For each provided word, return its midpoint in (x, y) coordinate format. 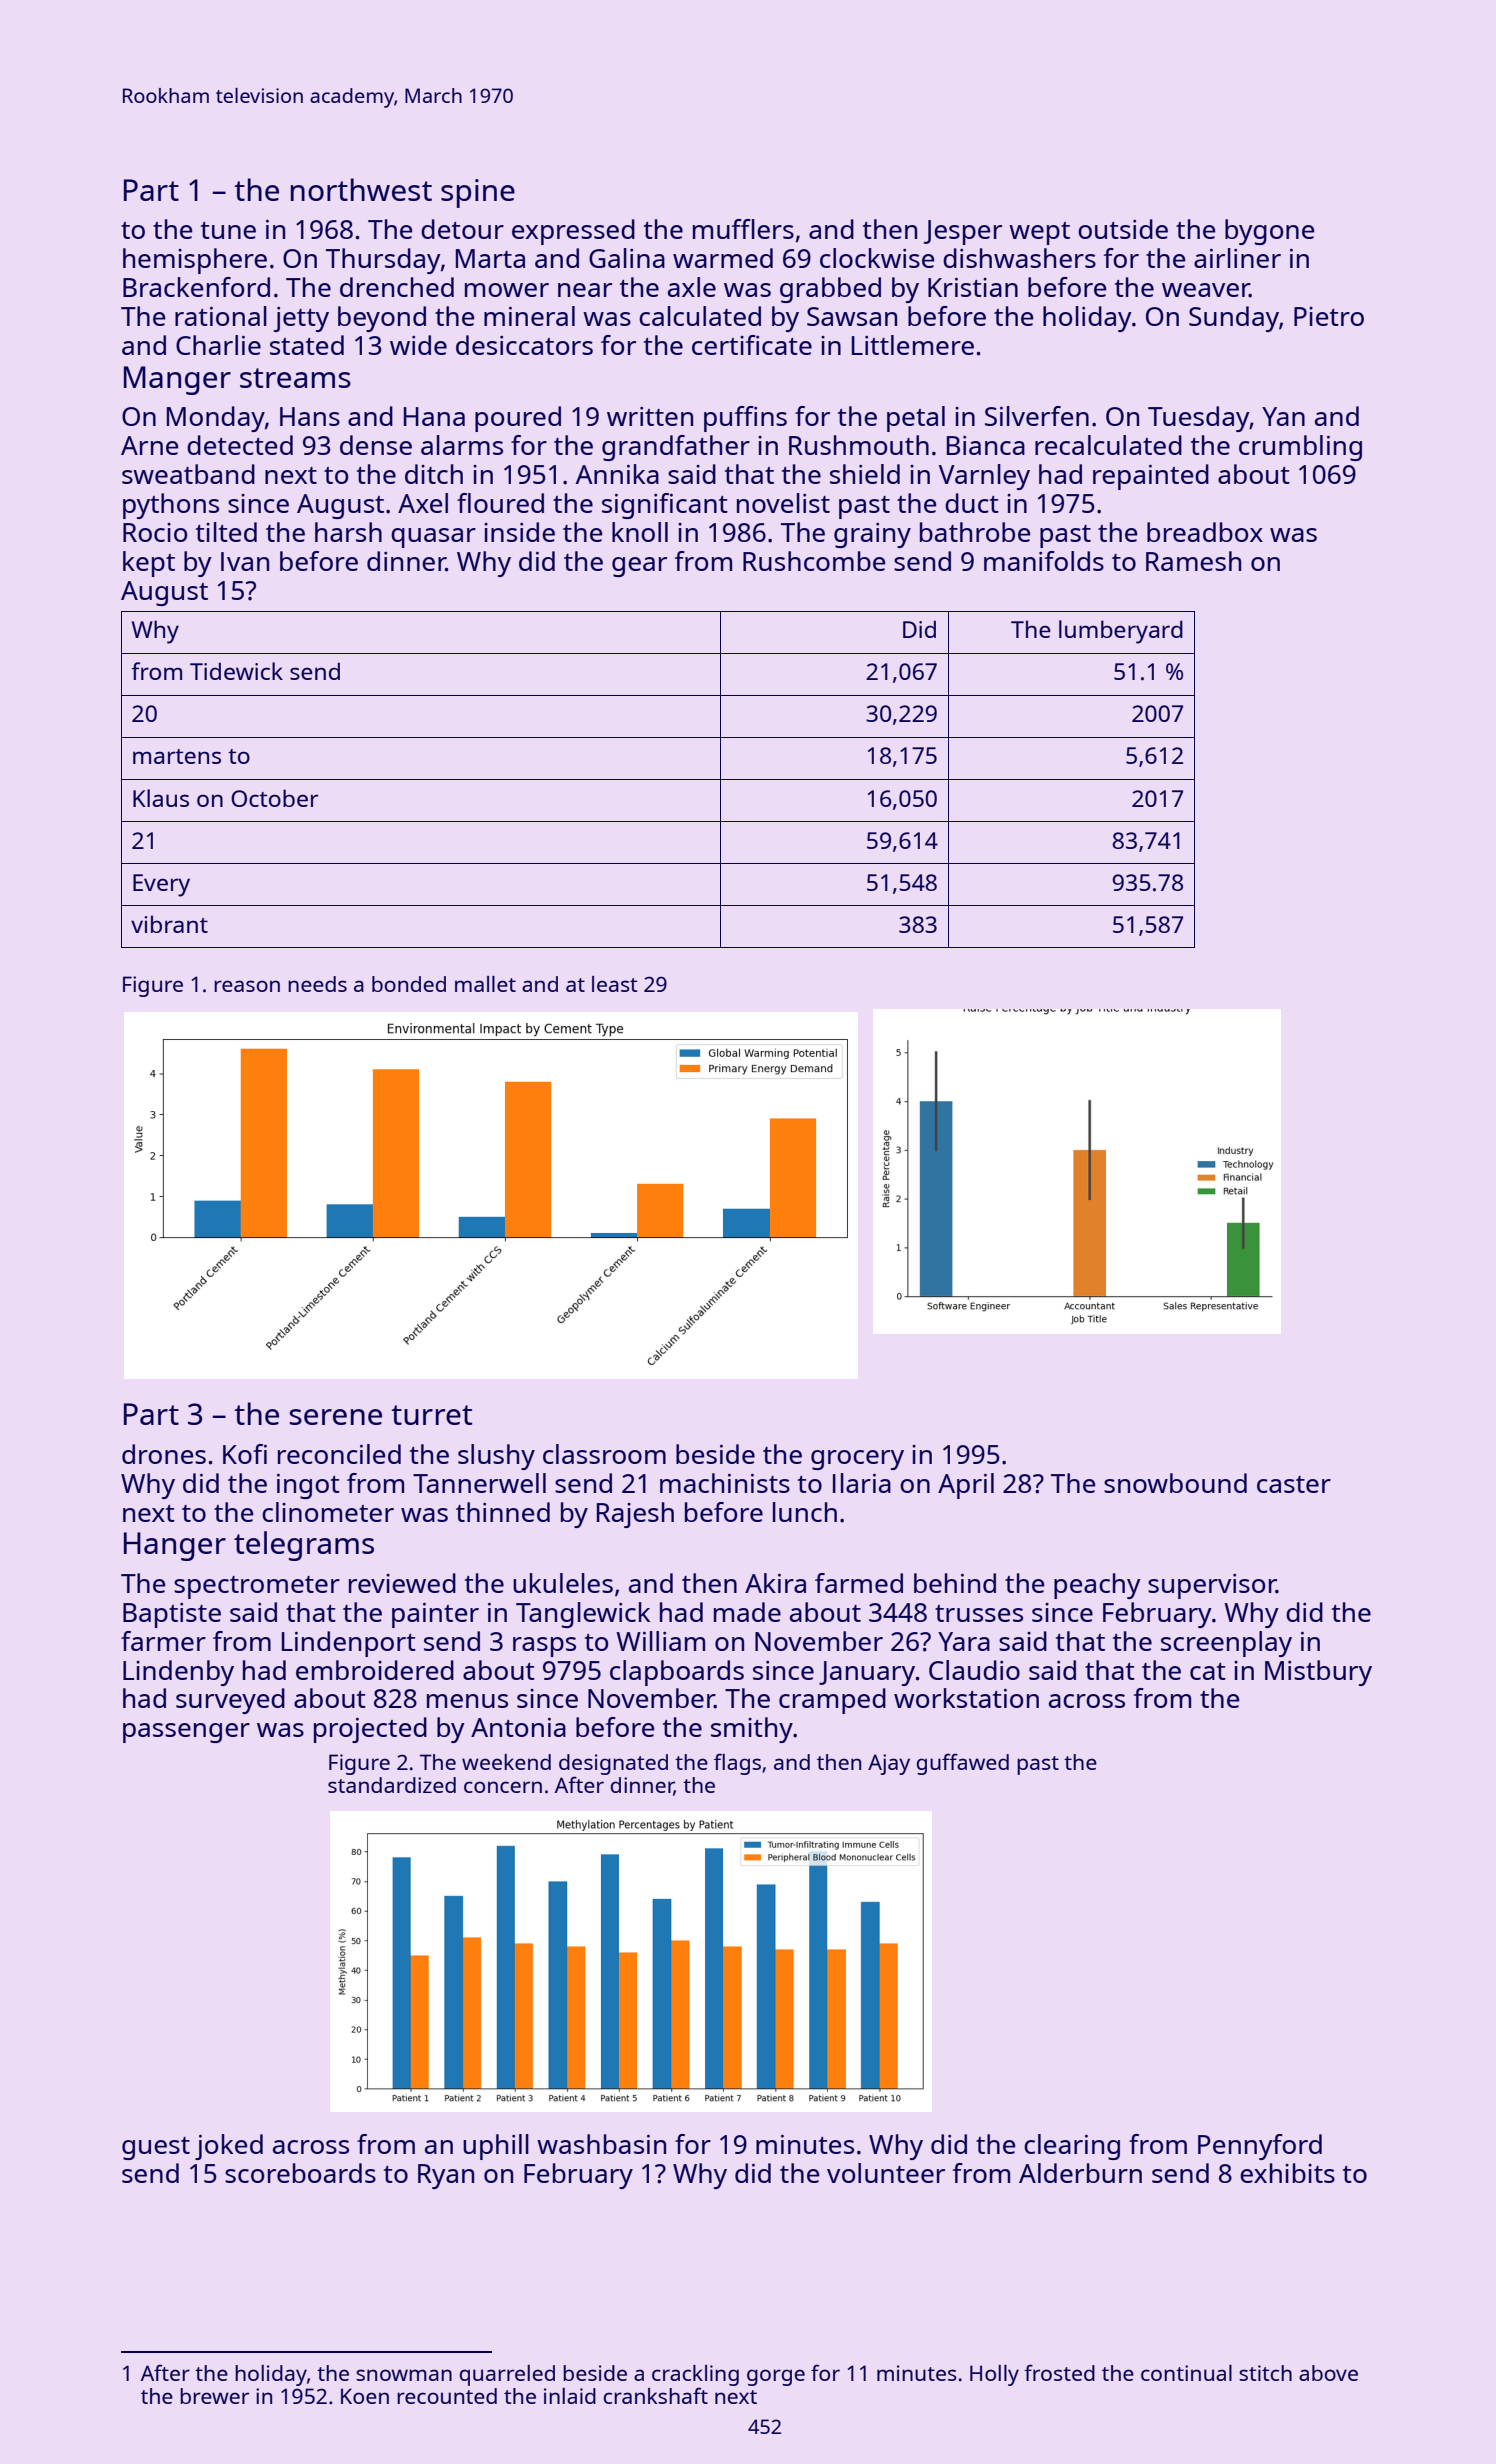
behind (955, 1583)
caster (1294, 1484)
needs (317, 984)
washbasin (601, 2144)
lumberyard (1121, 632)
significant (665, 506)
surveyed (230, 1701)
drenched (397, 287)
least (614, 984)
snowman (404, 2375)
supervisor (1212, 1586)
